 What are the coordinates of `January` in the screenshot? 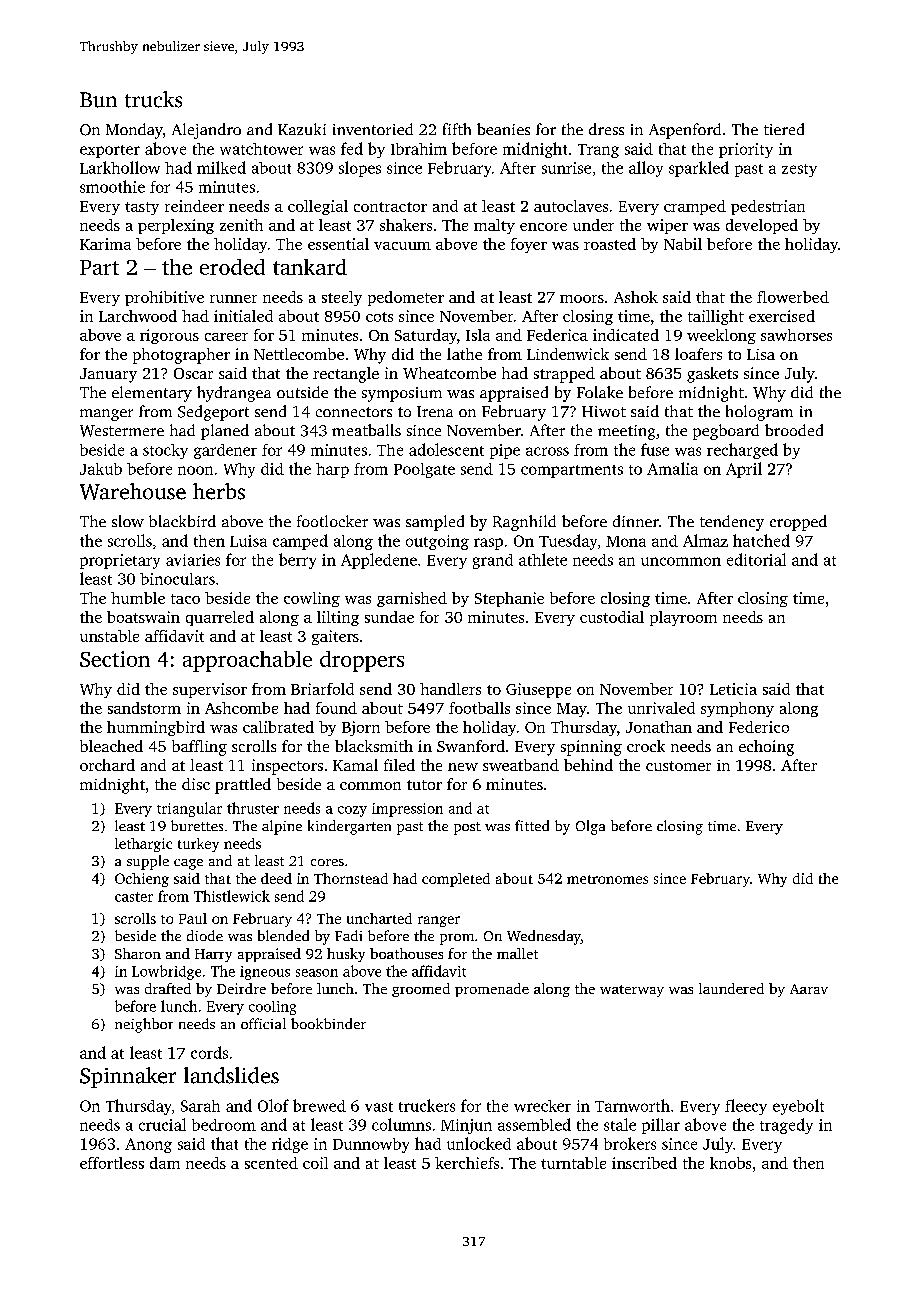 It's located at (108, 375).
